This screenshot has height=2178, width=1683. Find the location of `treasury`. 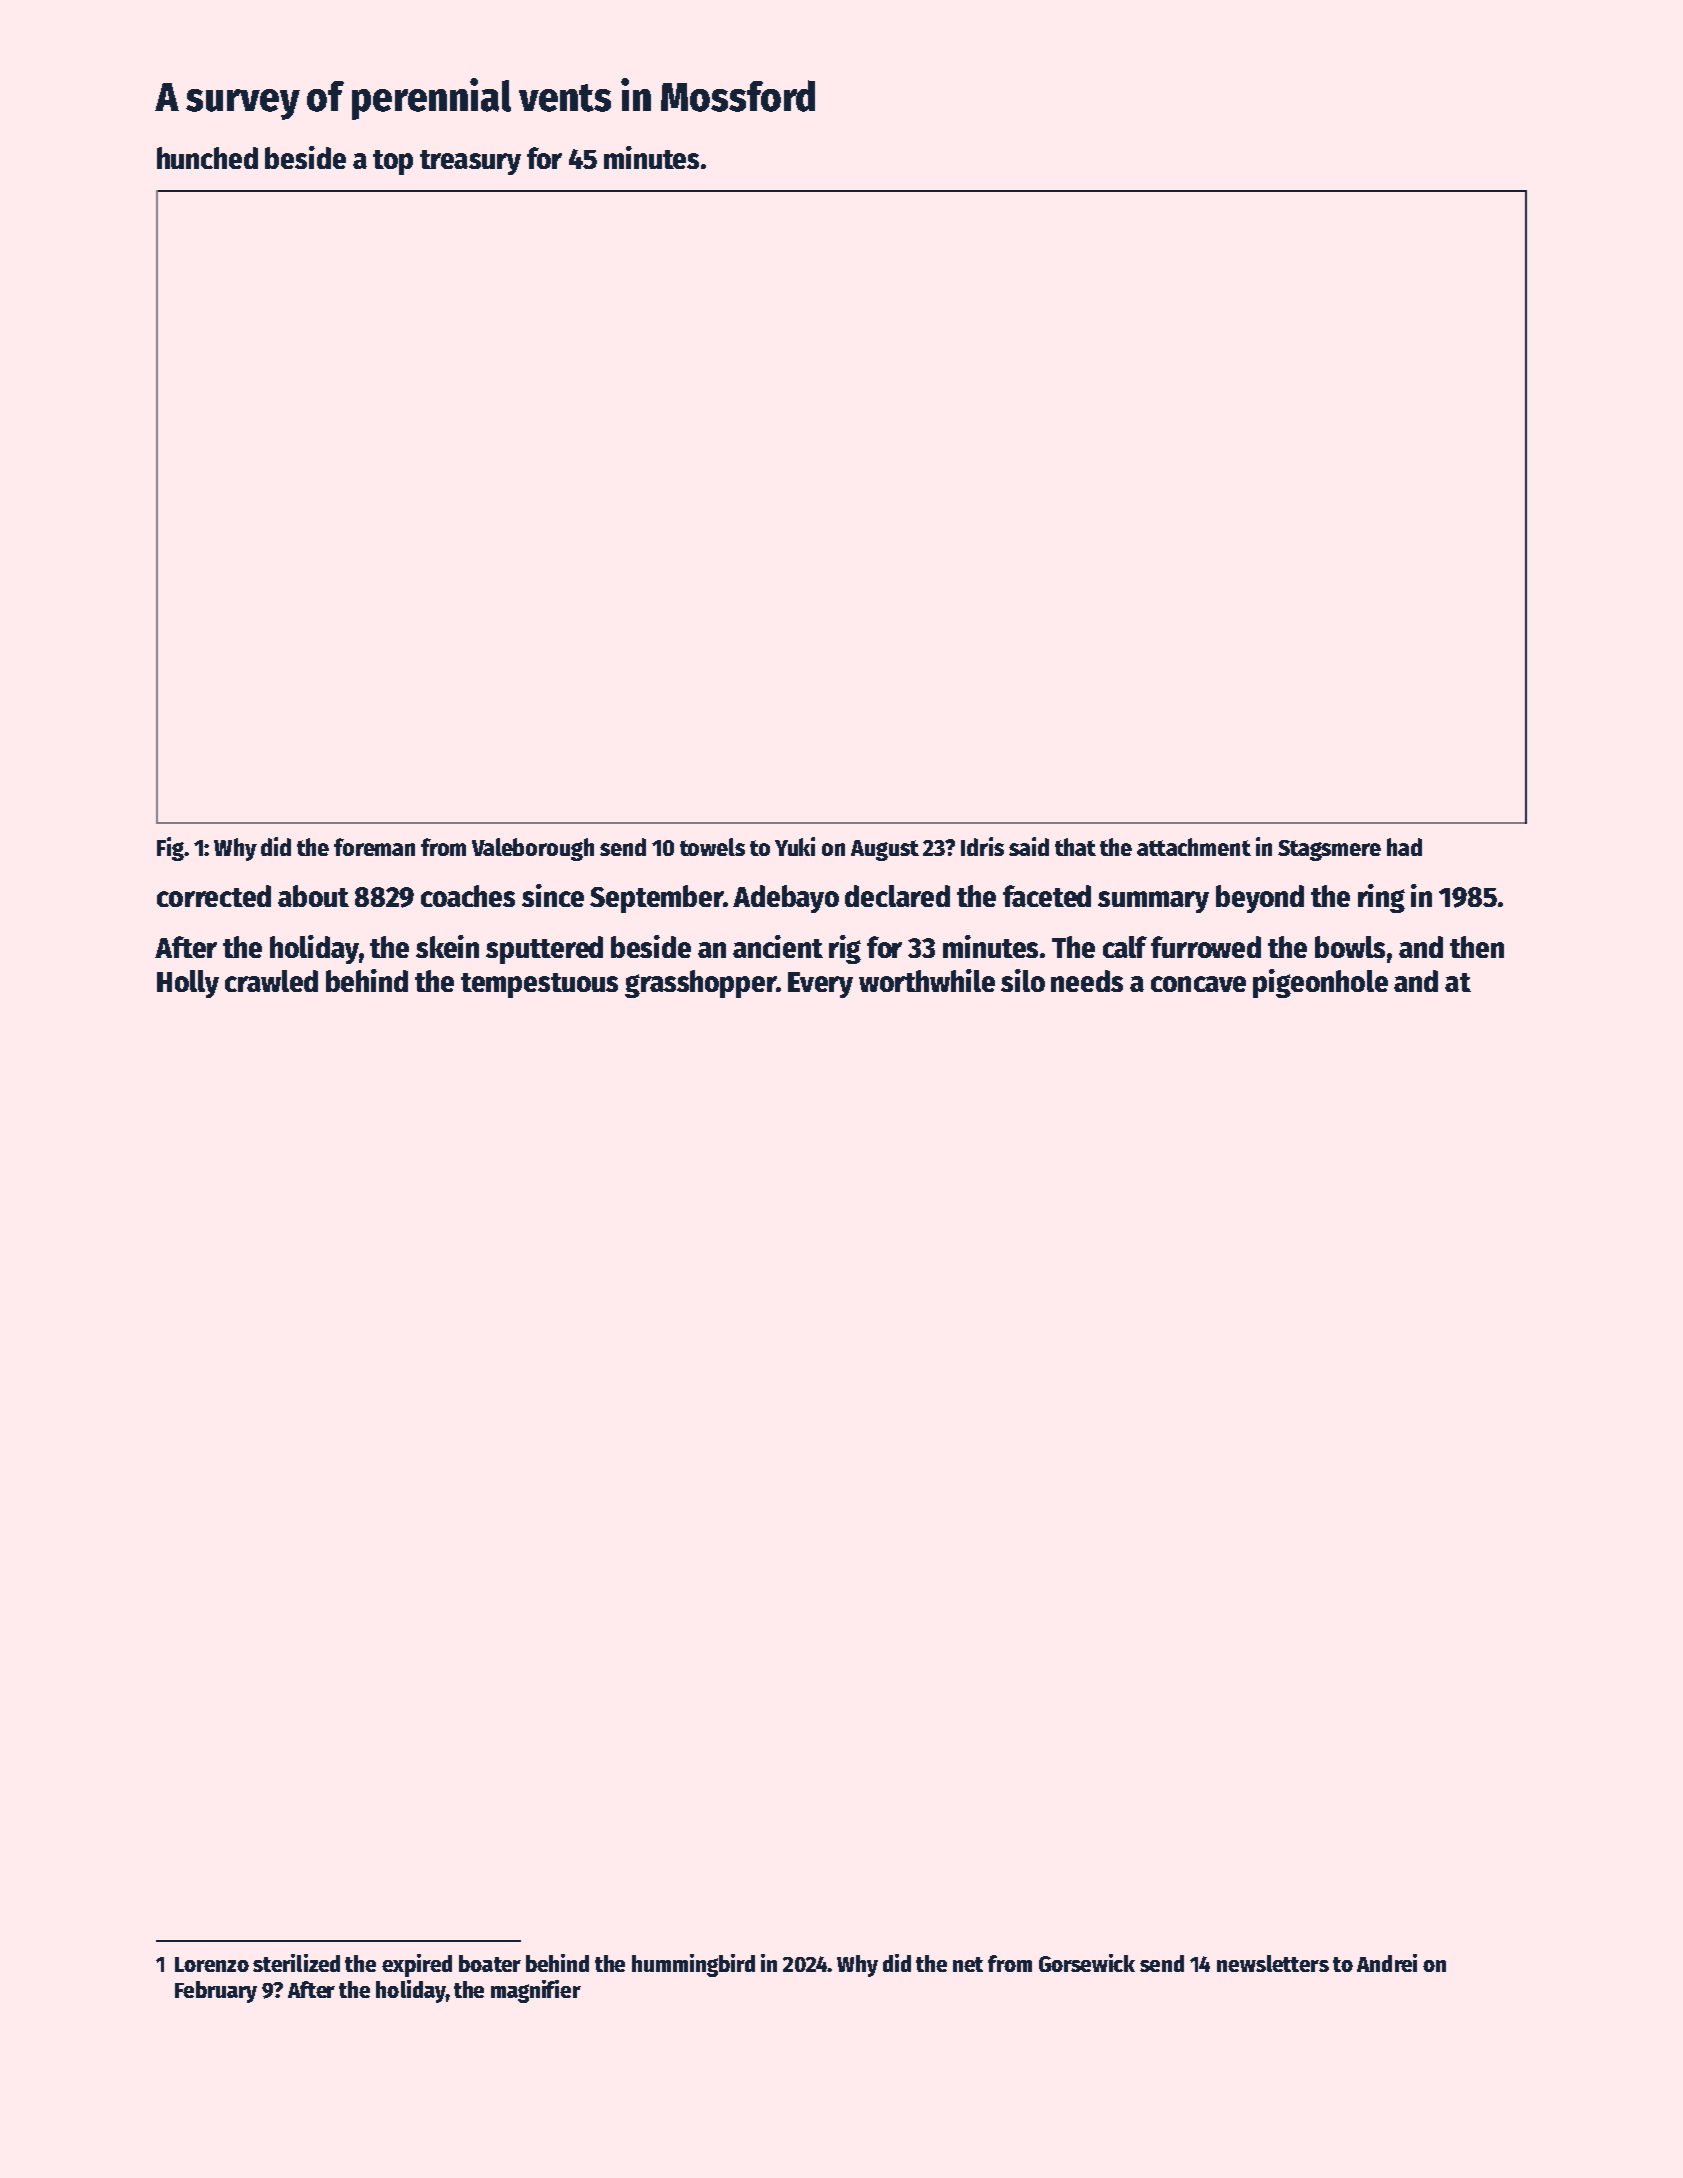

treasury is located at coordinates (470, 162).
